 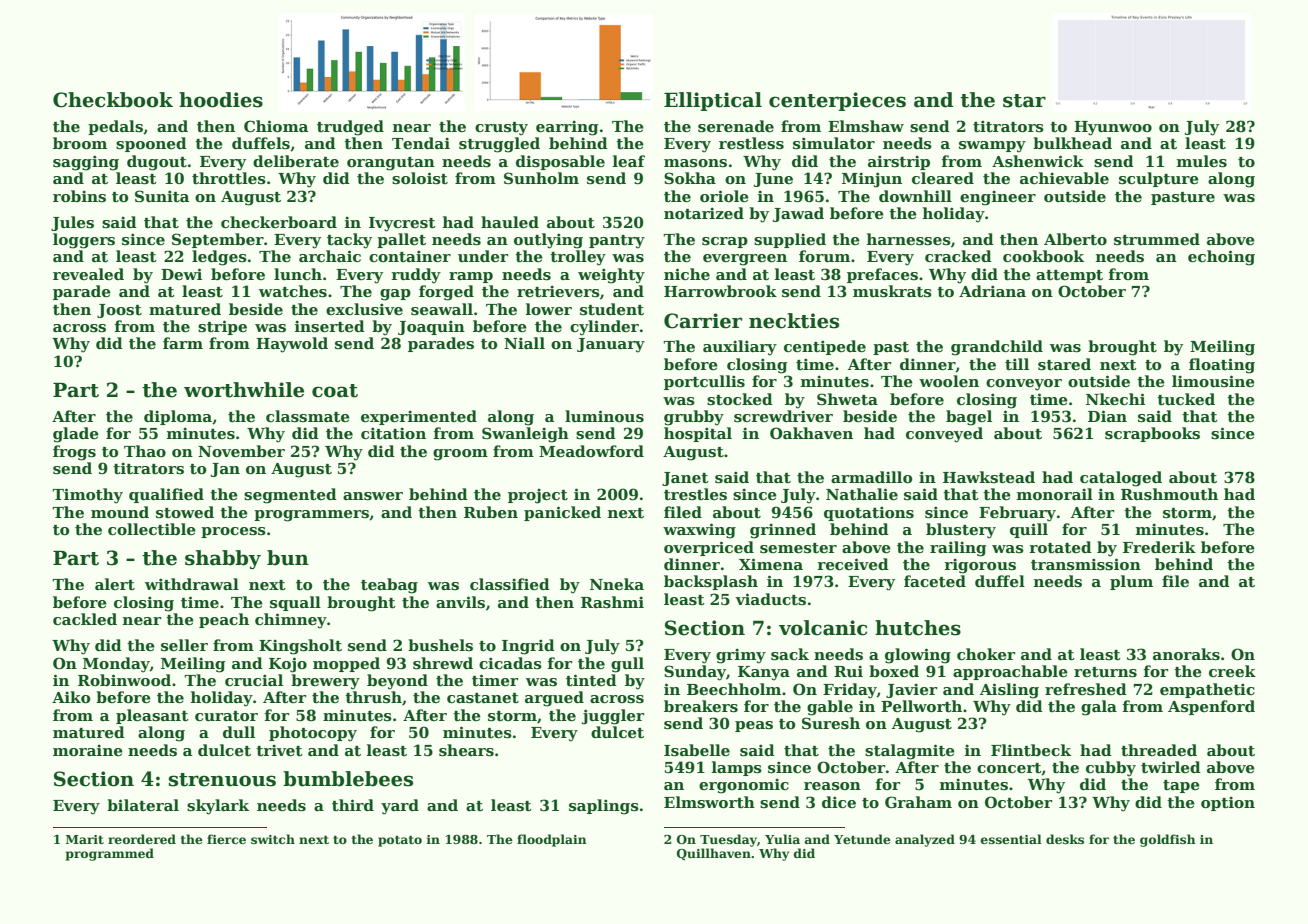 I want to click on crusty, so click(x=501, y=129).
